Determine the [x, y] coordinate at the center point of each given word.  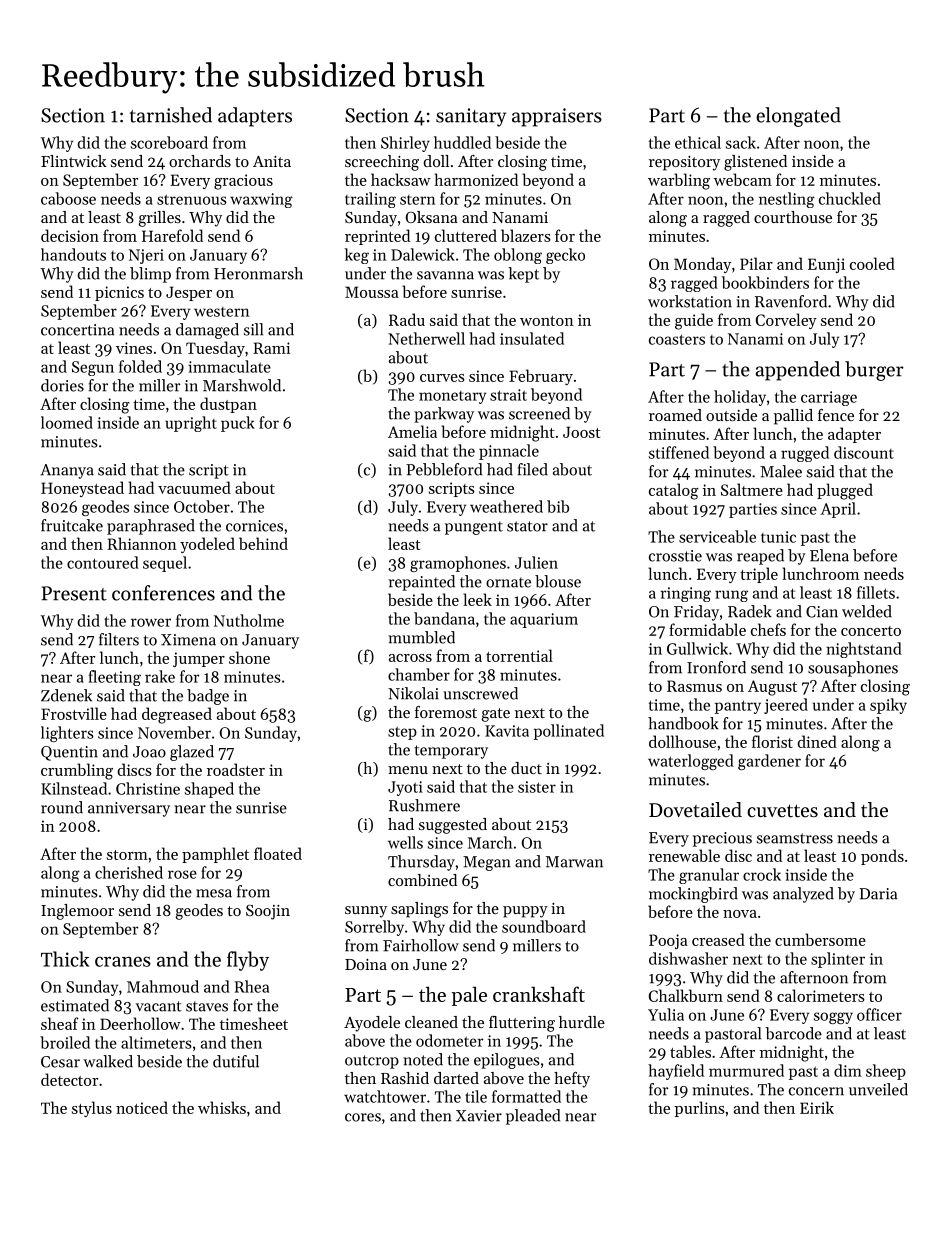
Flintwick [73, 161]
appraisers [557, 117]
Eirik [817, 1107]
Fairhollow [421, 945]
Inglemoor [77, 912]
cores [363, 1117]
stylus [92, 1109]
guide [694, 321]
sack [741, 142]
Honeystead [82, 489]
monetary [452, 397]
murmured [746, 1070]
